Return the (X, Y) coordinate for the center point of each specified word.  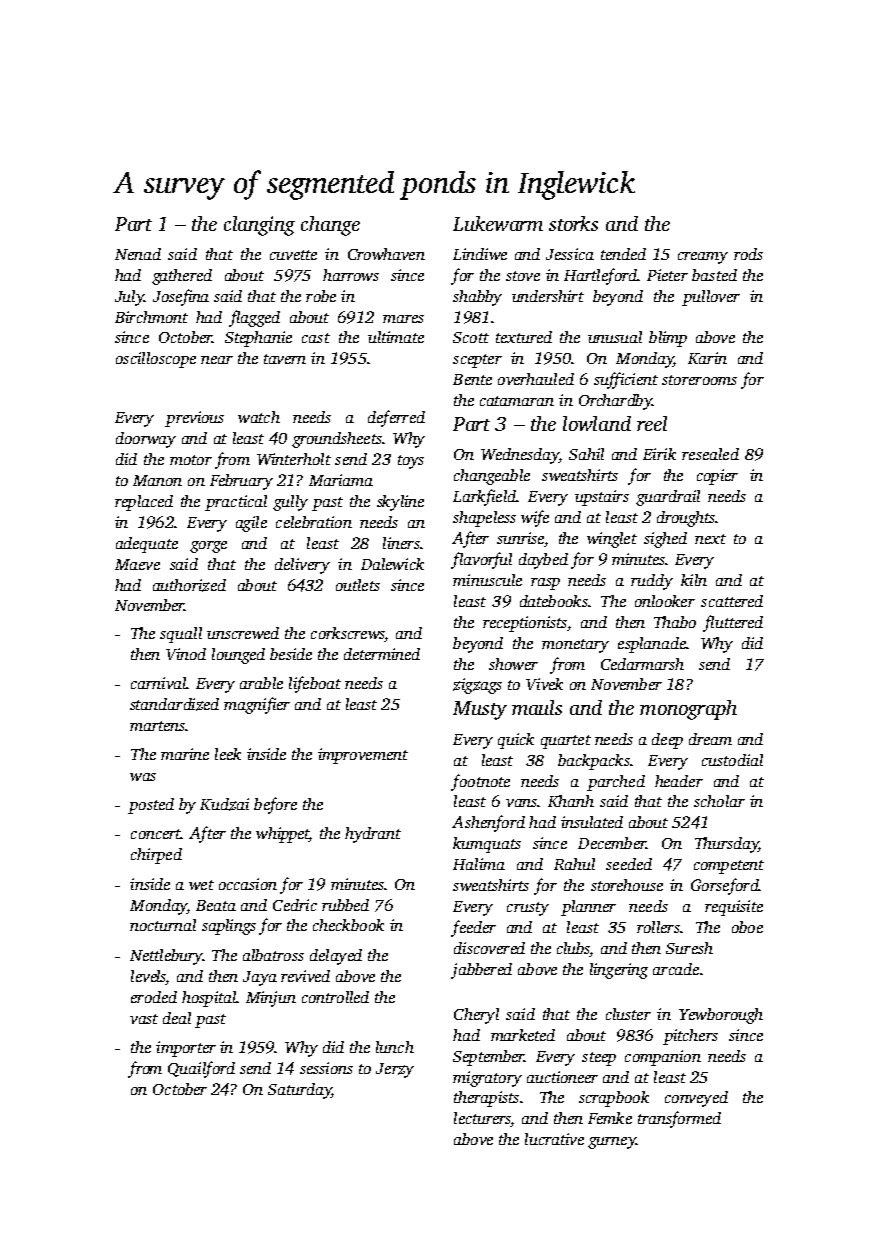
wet (201, 885)
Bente (472, 379)
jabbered (481, 971)
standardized (174, 704)
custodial (732, 760)
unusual (615, 337)
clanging (259, 226)
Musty (480, 710)
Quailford (201, 1069)
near (217, 360)
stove (523, 276)
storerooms (699, 380)
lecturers (483, 1119)
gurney (612, 1143)
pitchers (690, 1037)
